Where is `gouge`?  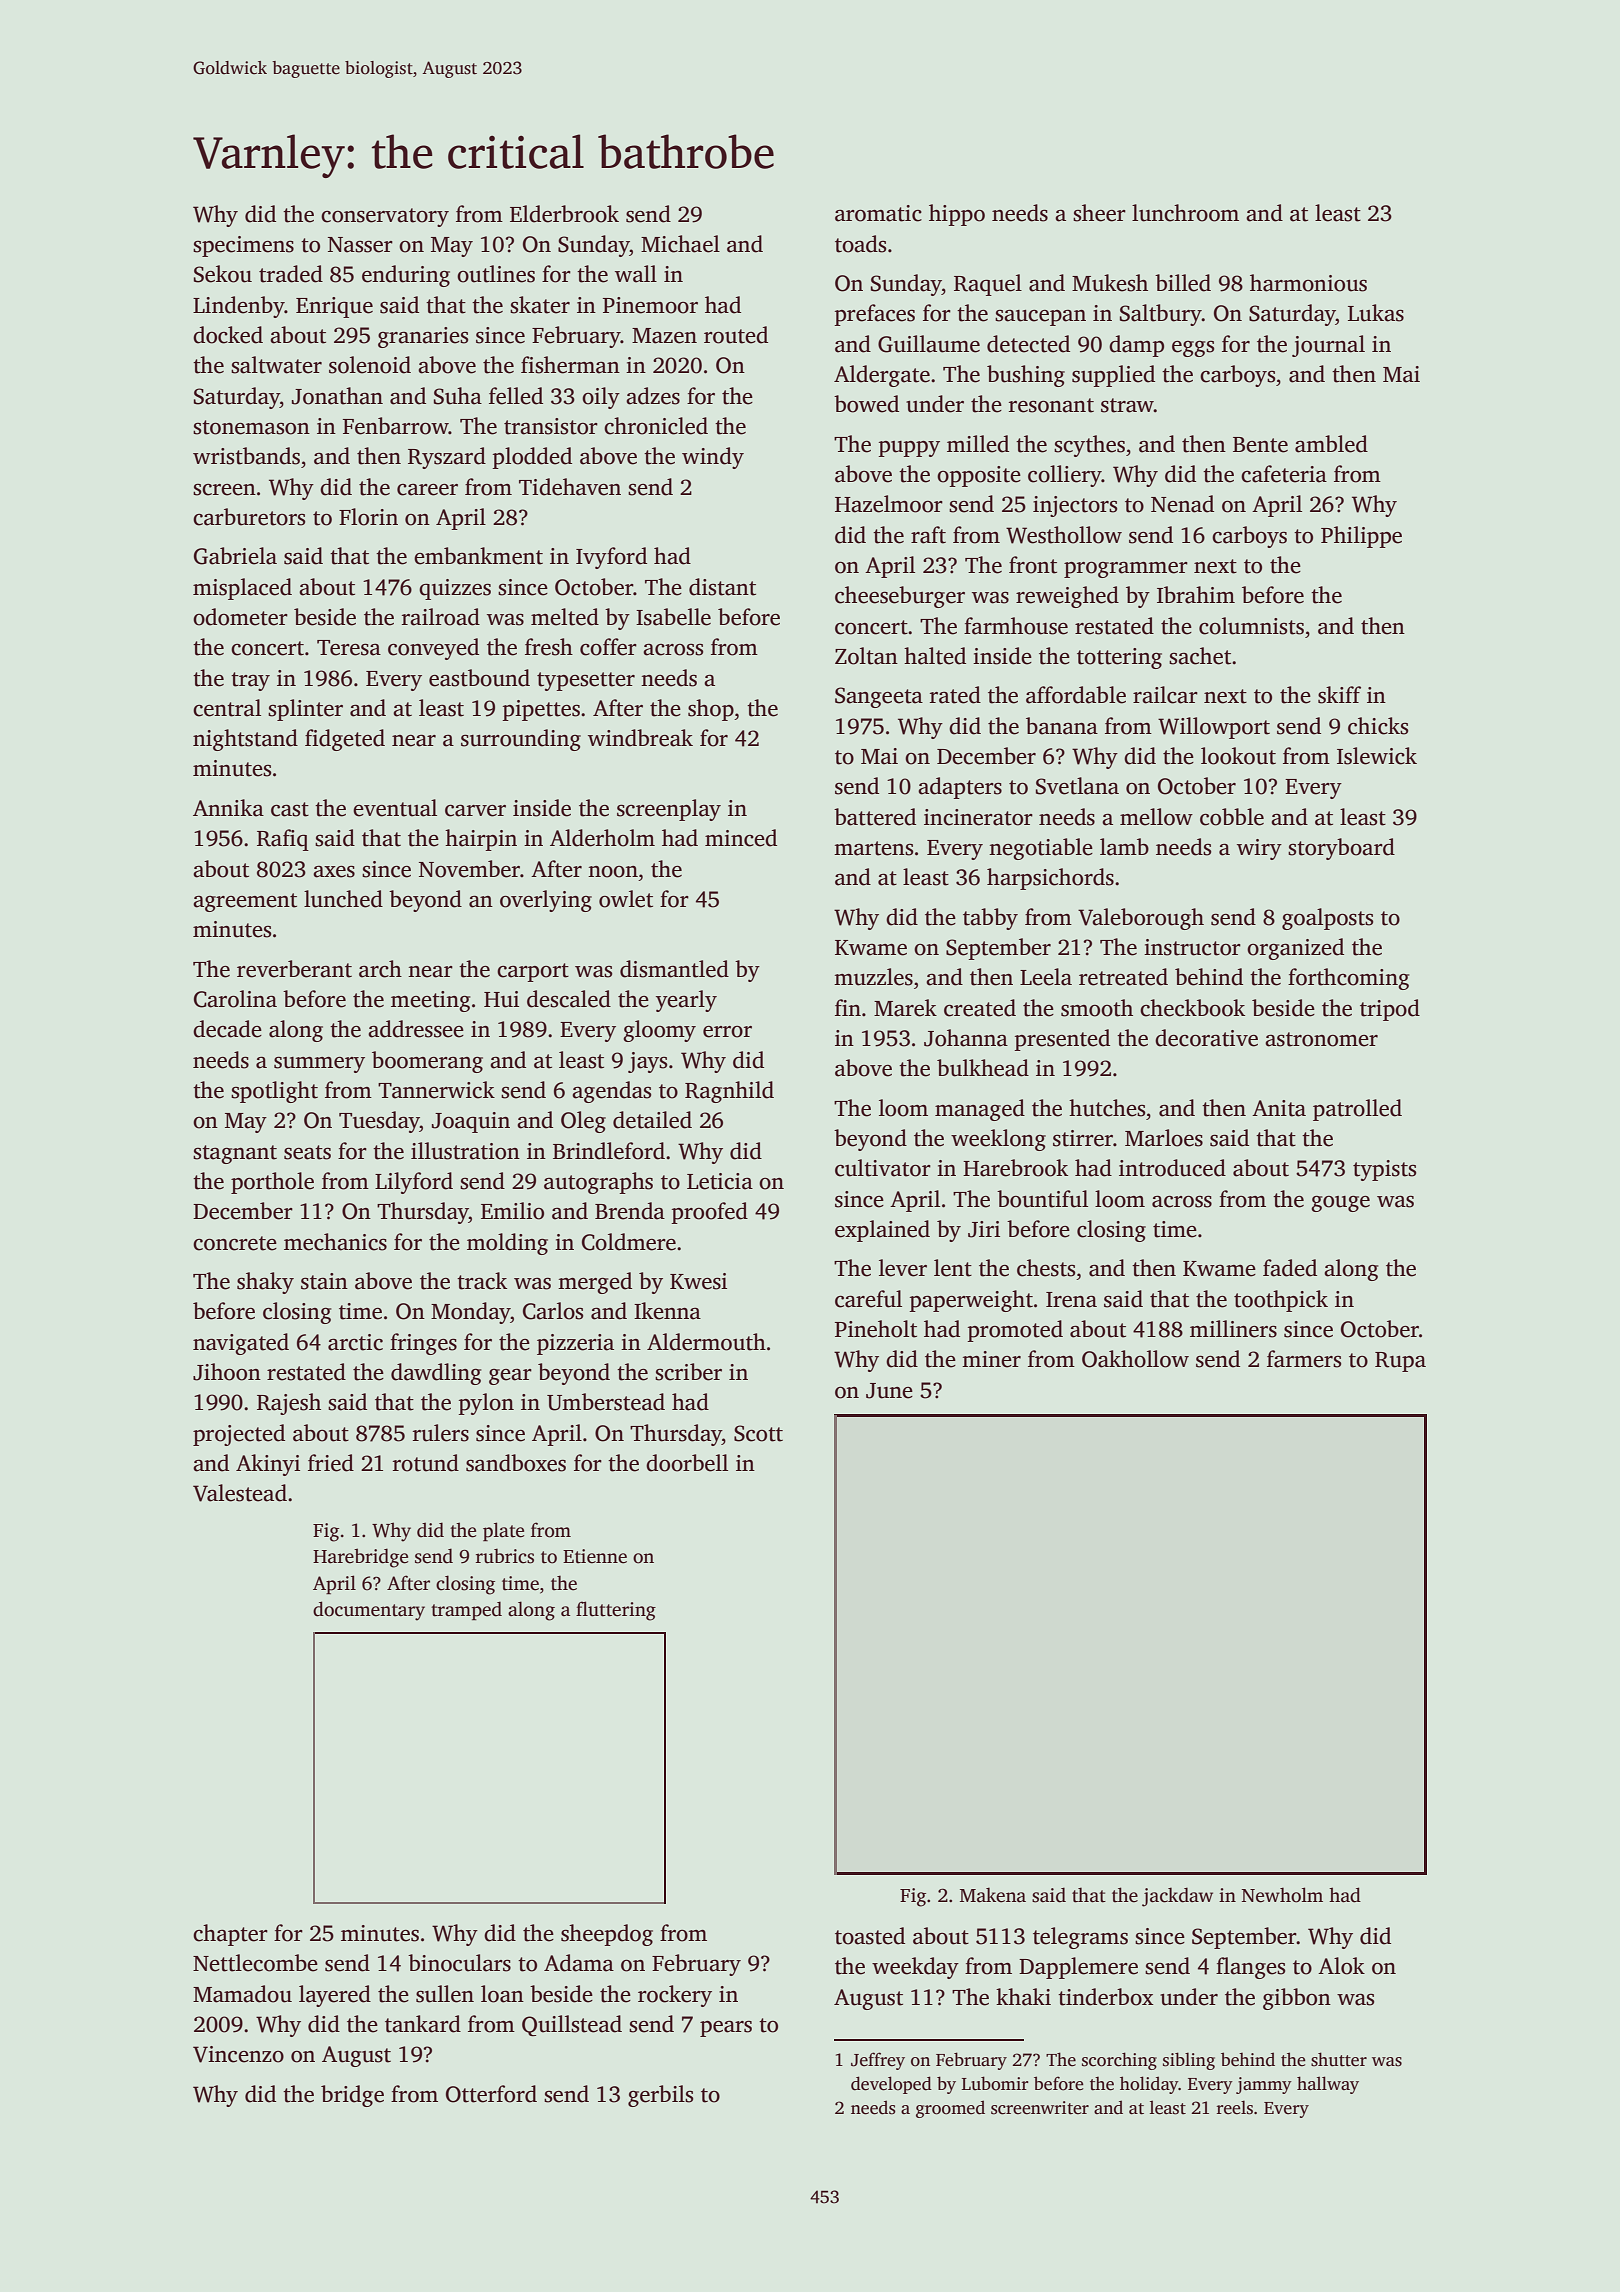
gouge is located at coordinates (1340, 1204).
